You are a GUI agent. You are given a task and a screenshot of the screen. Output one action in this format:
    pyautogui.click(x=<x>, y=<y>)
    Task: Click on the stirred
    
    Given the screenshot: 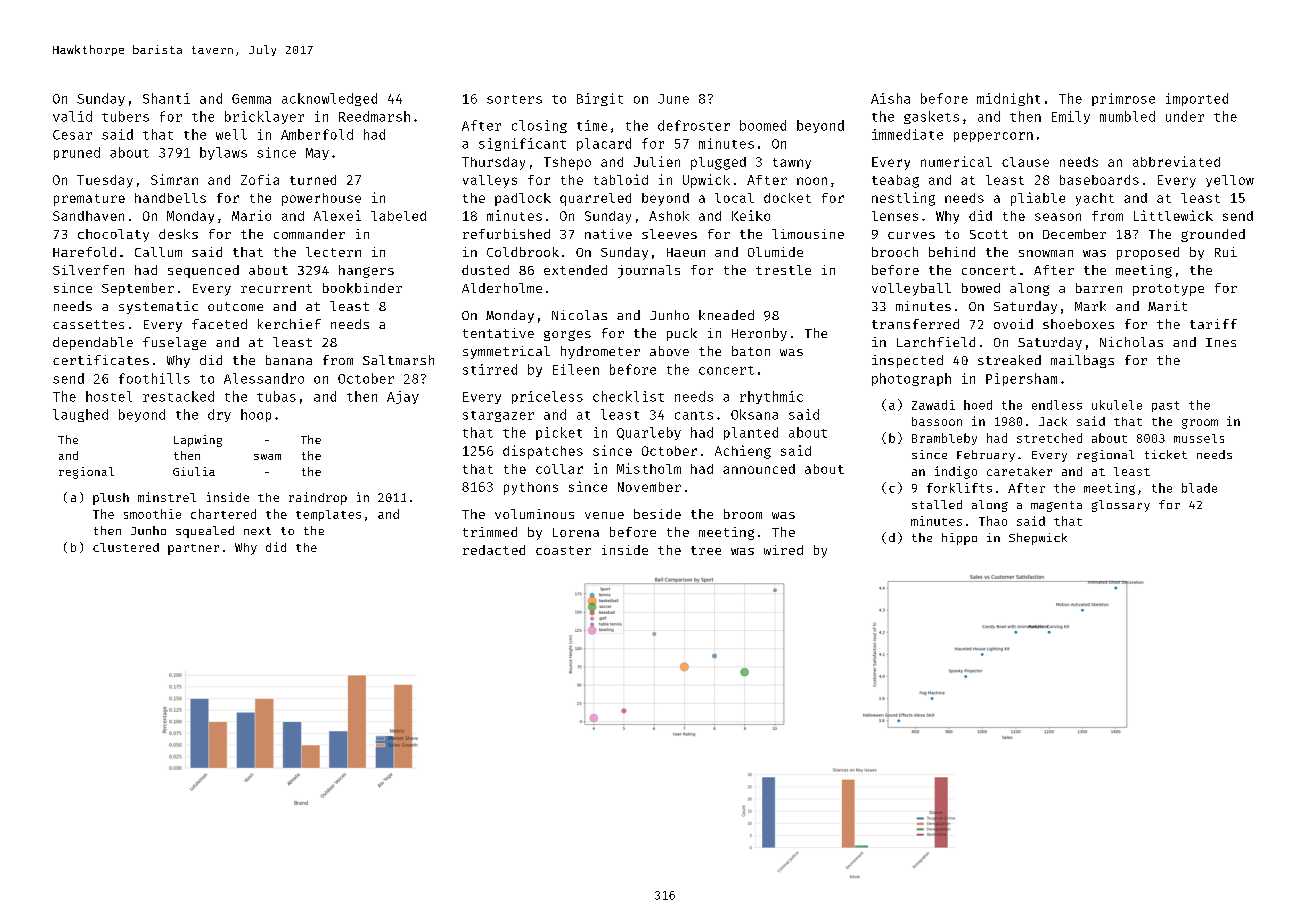 What is the action you would take?
    pyautogui.click(x=490, y=369)
